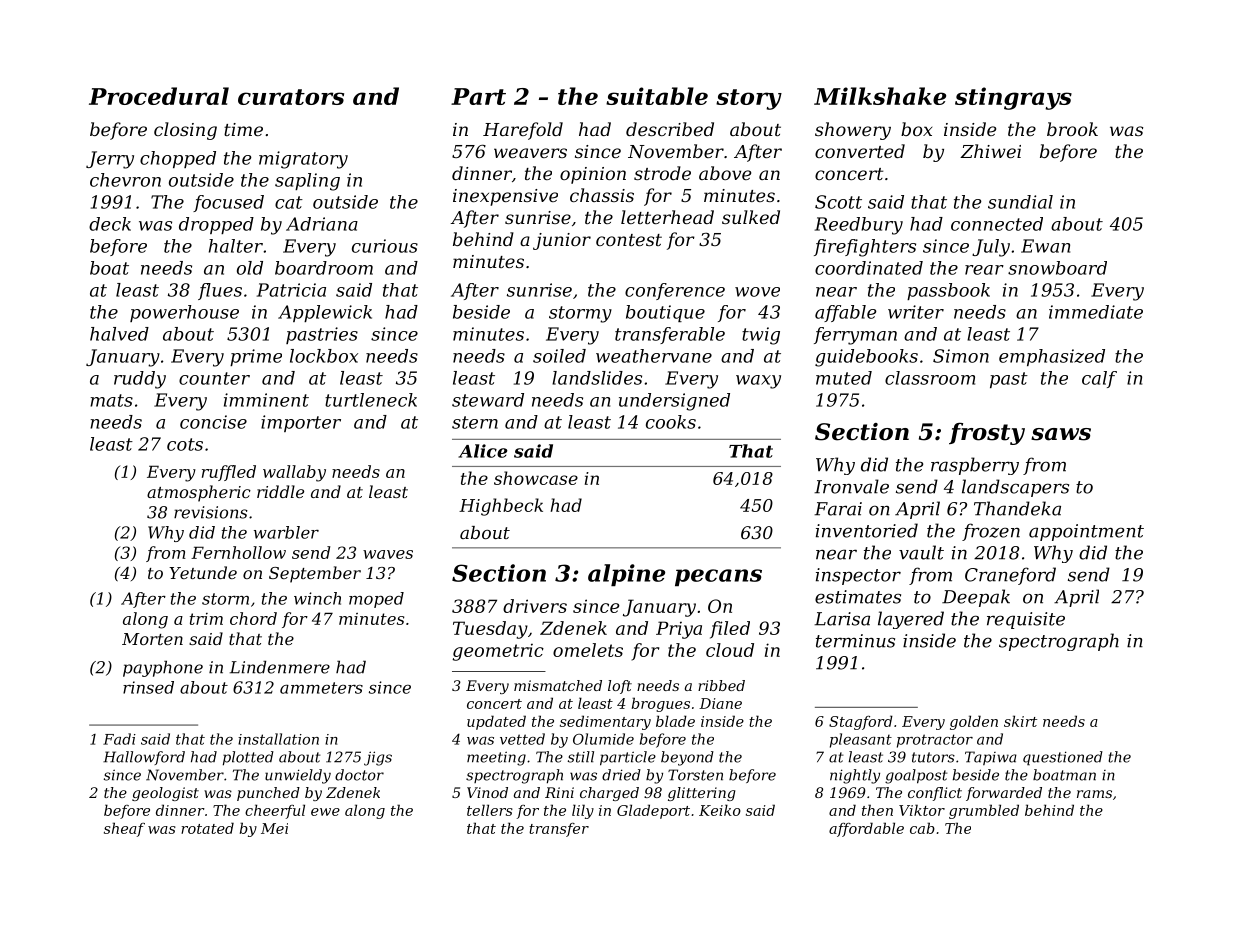 The image size is (1233, 952). What do you see at coordinates (620, 687) in the image?
I see `loft` at bounding box center [620, 687].
